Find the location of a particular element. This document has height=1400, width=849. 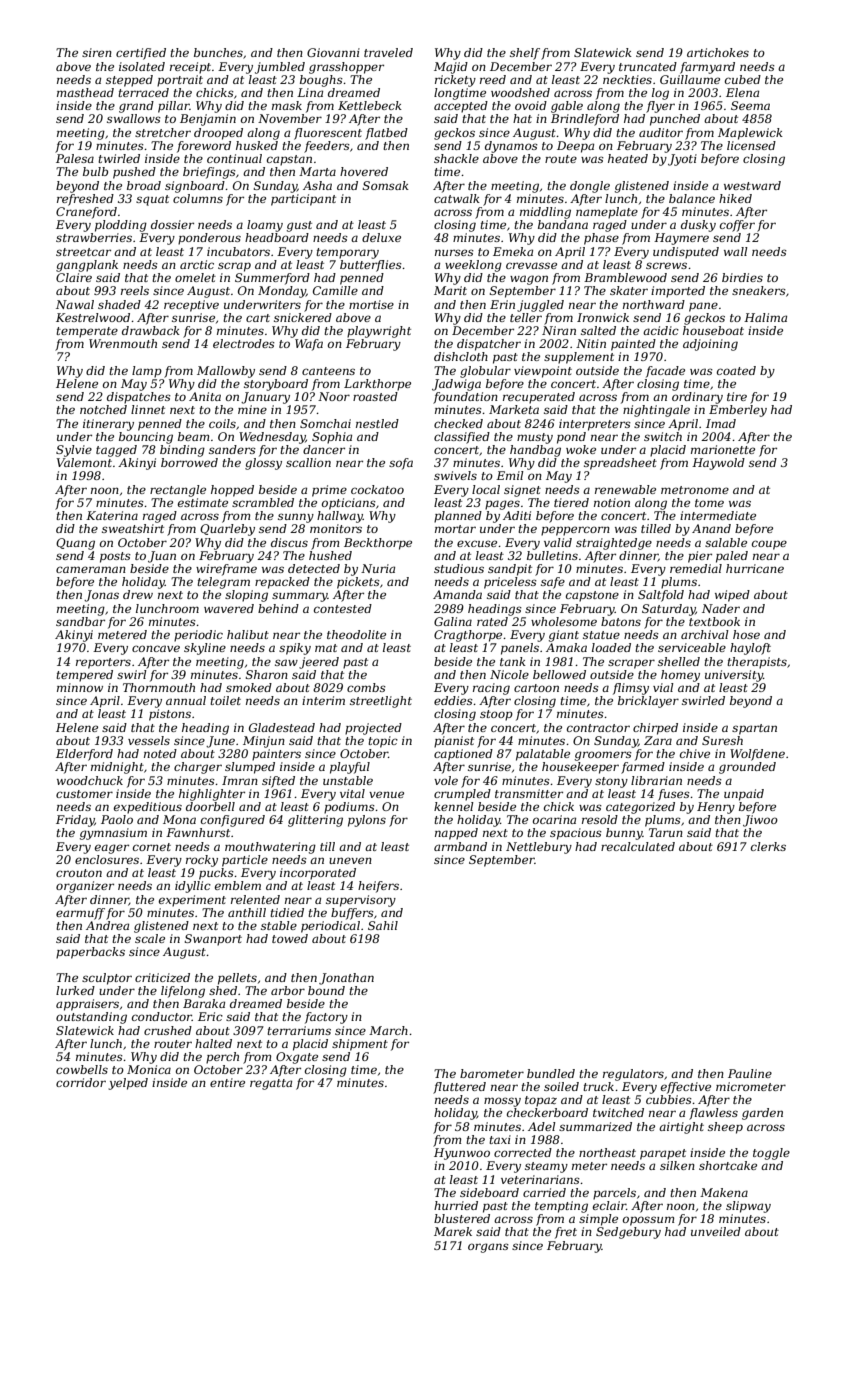

spartan is located at coordinates (754, 729).
